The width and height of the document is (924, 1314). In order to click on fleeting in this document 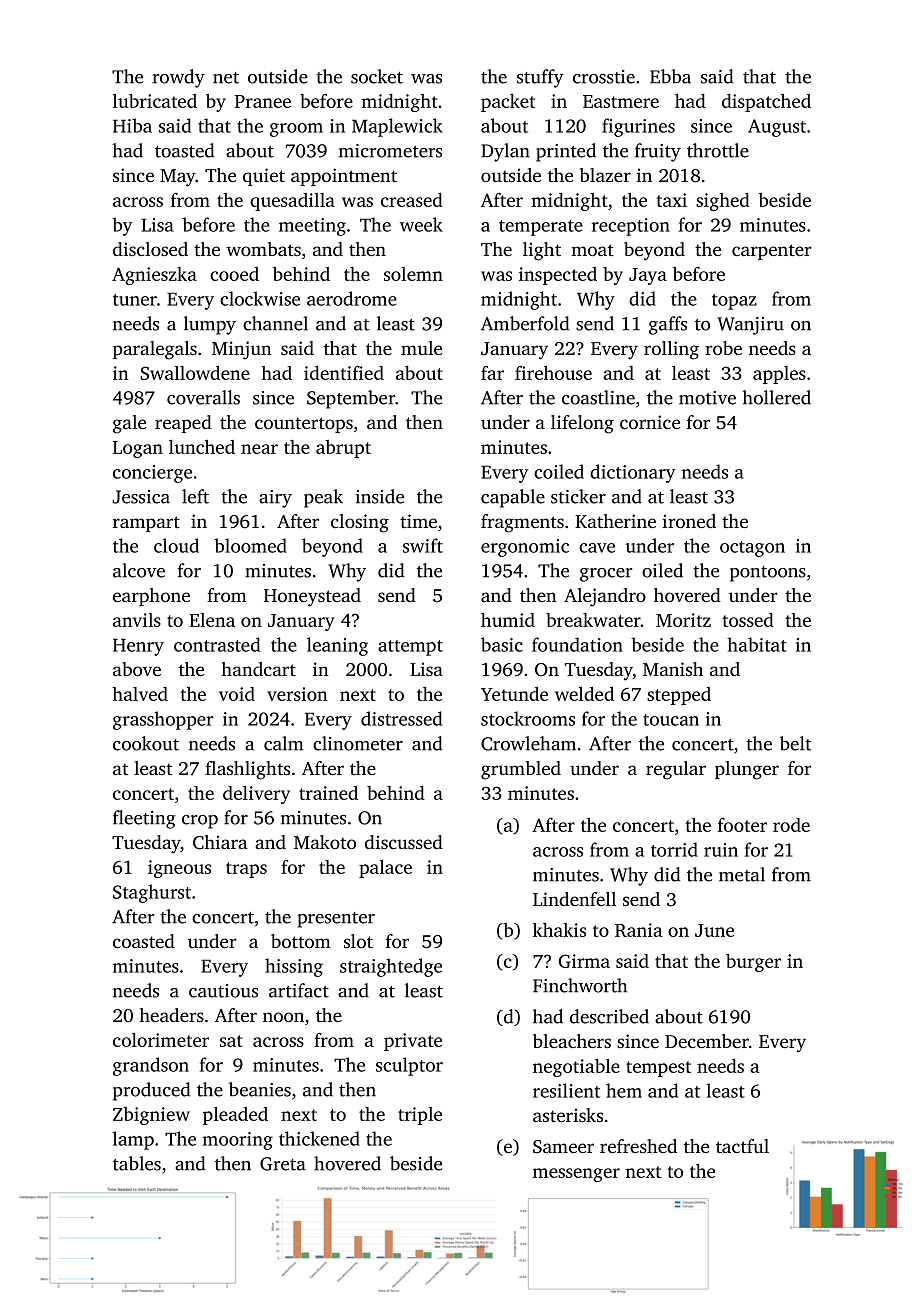, I will do `click(144, 819)`.
